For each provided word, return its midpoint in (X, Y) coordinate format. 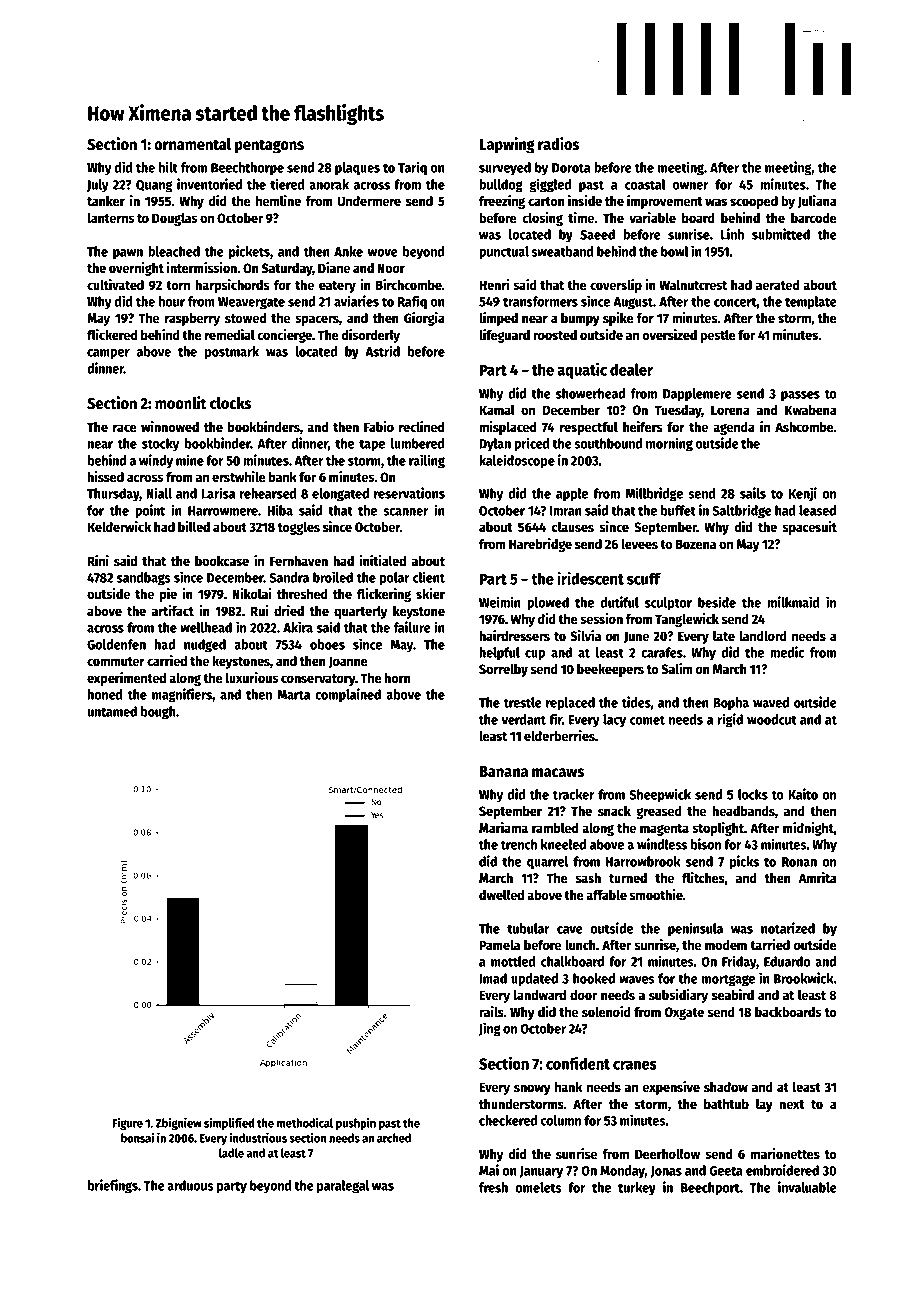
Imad (493, 978)
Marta (293, 695)
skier (430, 593)
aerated (777, 285)
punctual (504, 253)
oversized (669, 334)
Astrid (382, 351)
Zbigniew (178, 1123)
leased (817, 510)
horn (397, 678)
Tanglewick (687, 620)
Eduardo (787, 961)
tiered (287, 184)
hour (172, 301)
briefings (112, 1186)
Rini (98, 560)
